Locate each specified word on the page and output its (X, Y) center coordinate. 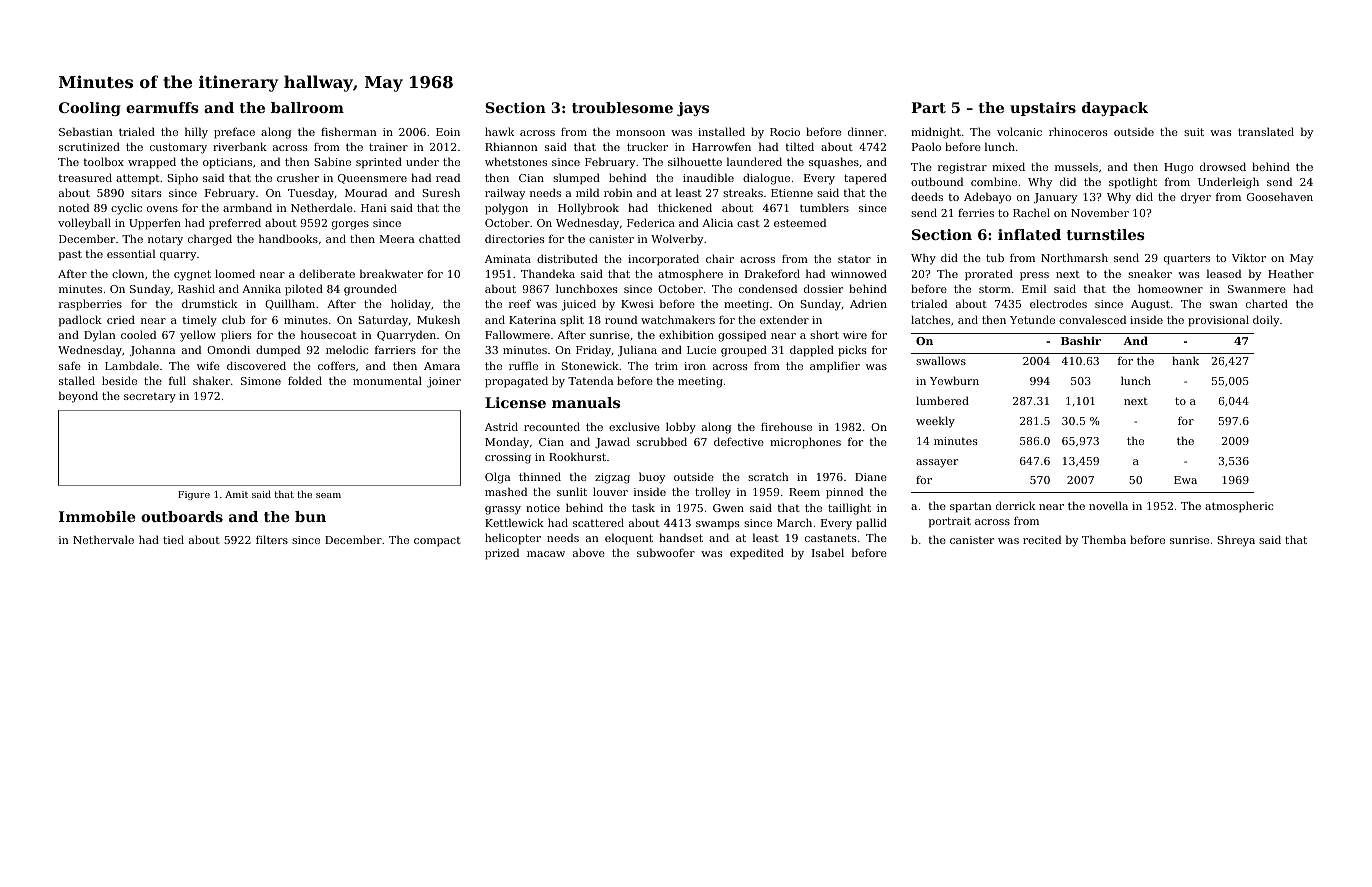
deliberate (327, 273)
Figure (194, 495)
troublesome (622, 107)
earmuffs (162, 107)
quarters (1187, 259)
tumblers (824, 207)
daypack (1115, 109)
